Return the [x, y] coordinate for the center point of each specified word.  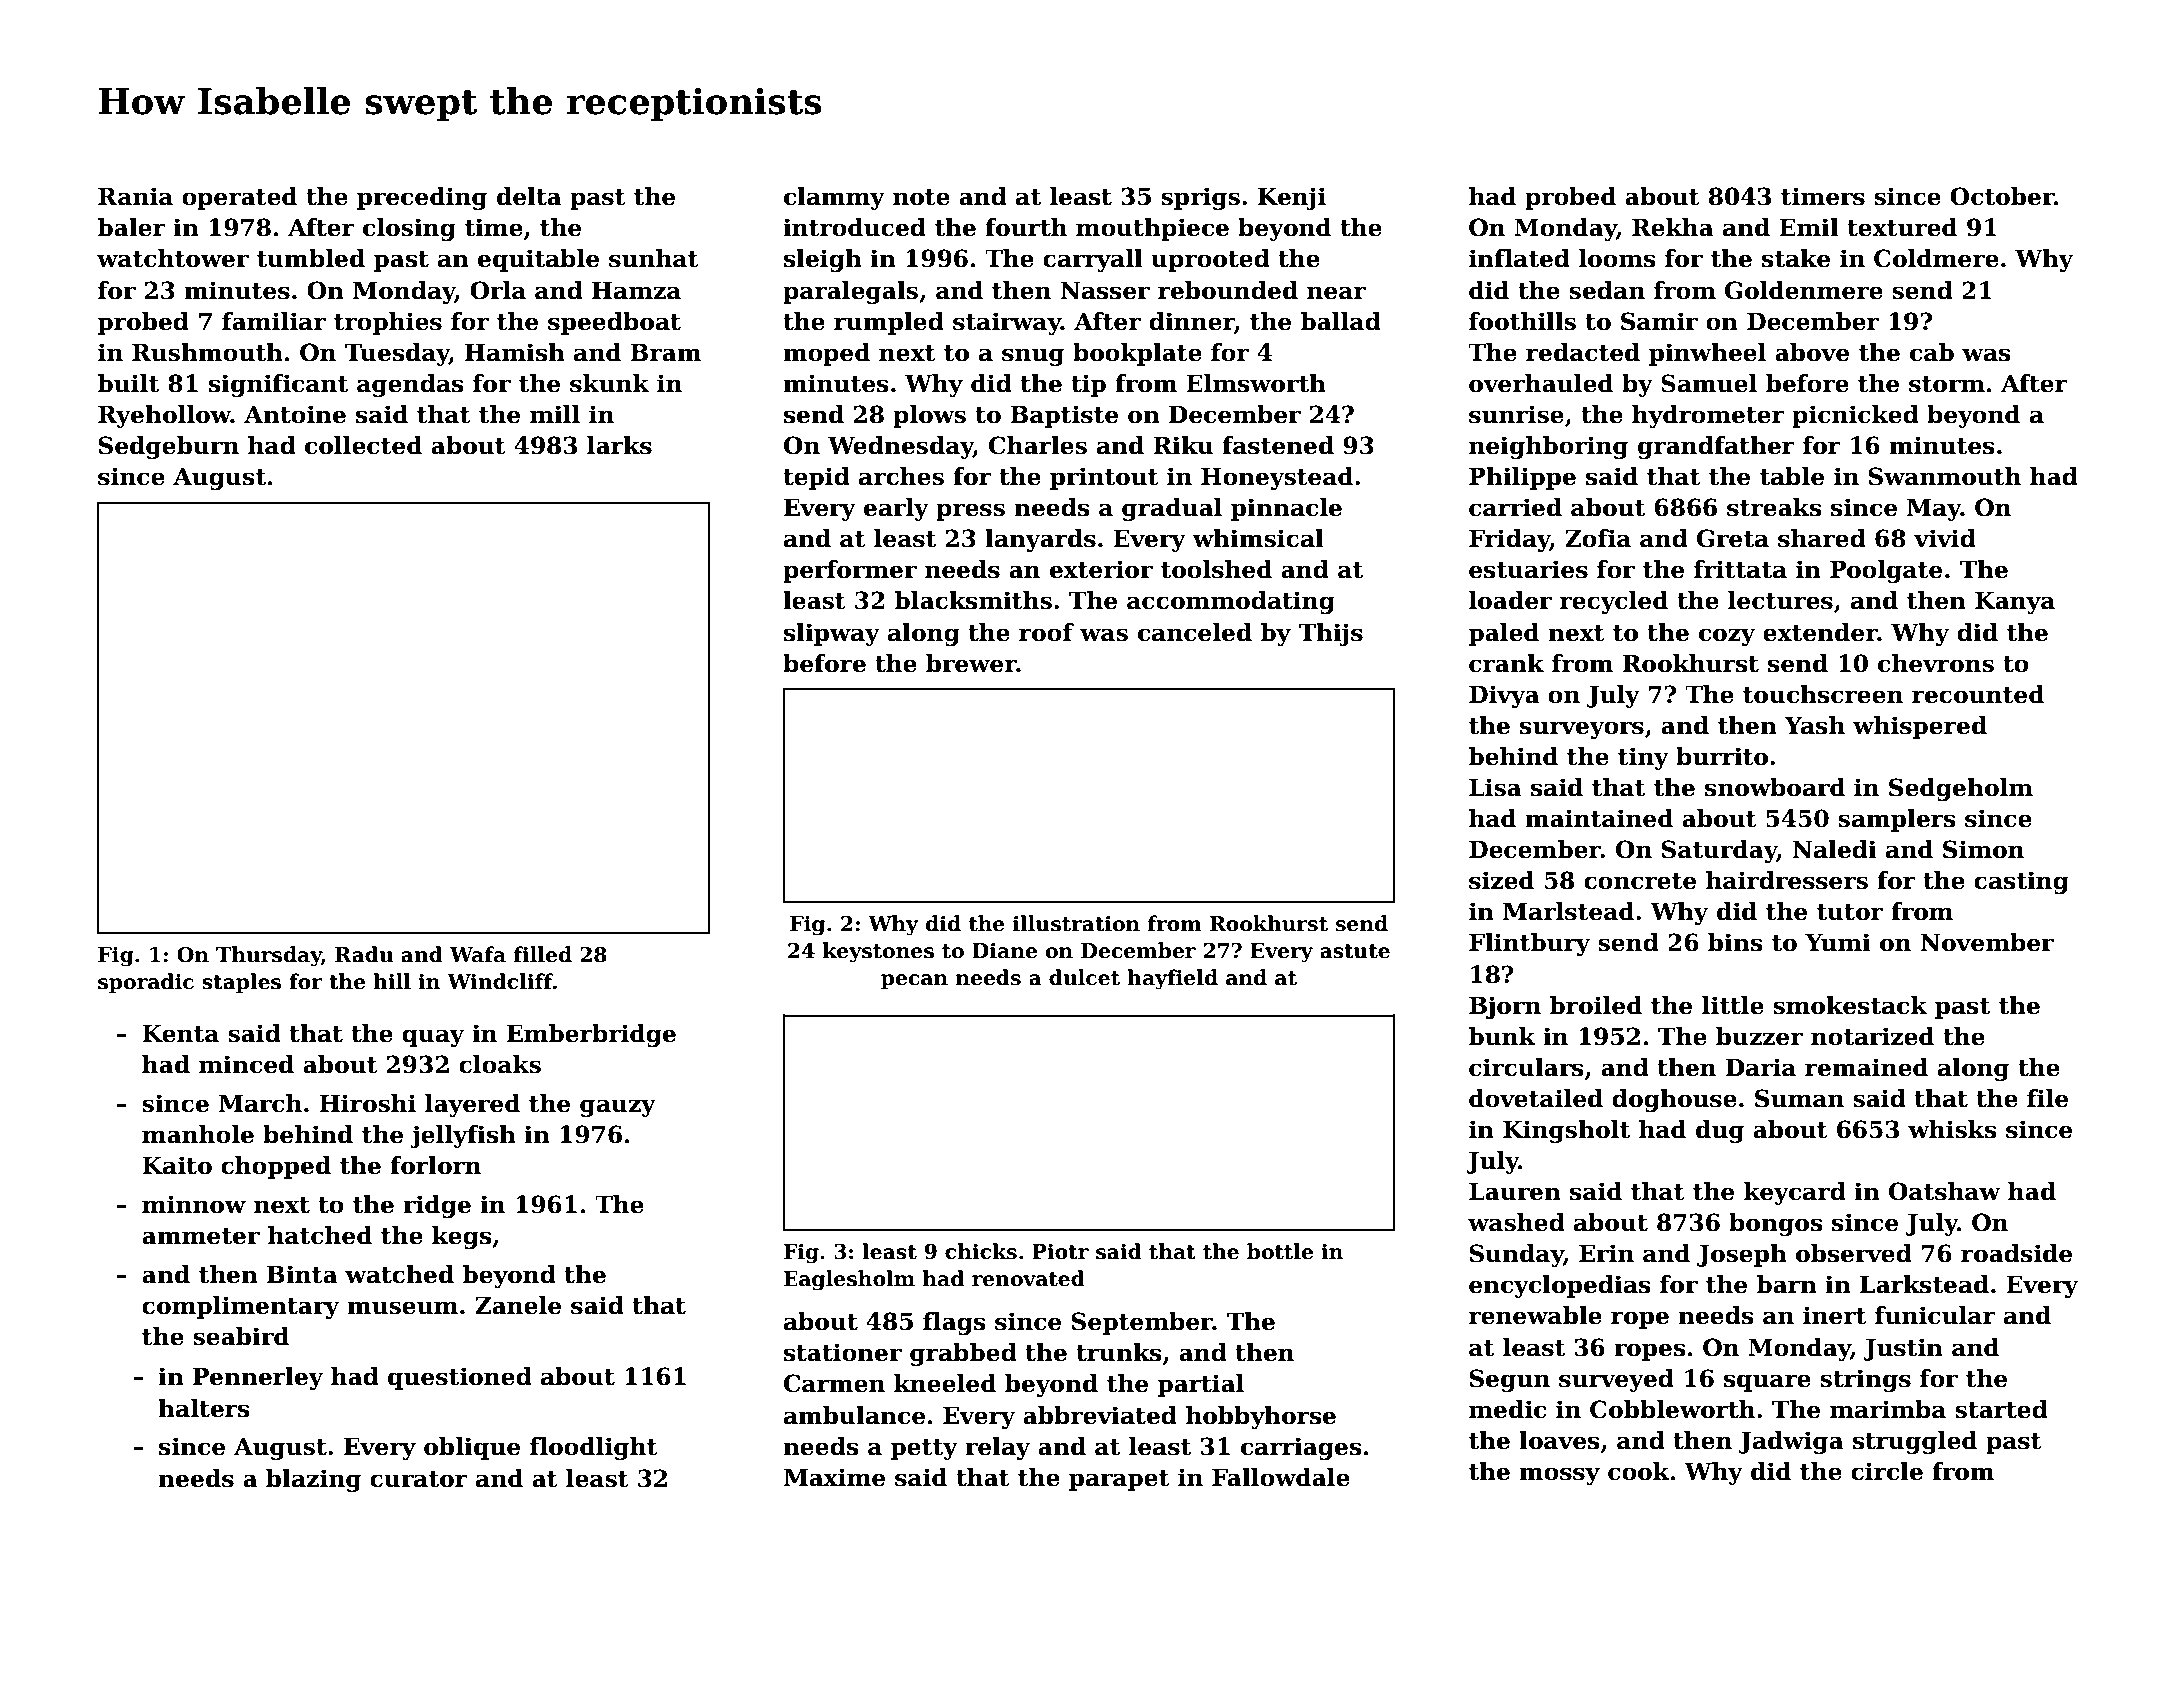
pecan [914, 981]
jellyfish [463, 1136]
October [2002, 196]
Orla [498, 290]
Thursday [269, 956]
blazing [313, 1480]
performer [850, 571]
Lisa [1495, 787]
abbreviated [1100, 1415]
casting [2021, 882]
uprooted [1210, 260]
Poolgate [1886, 571]
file [2047, 1098]
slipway [832, 634]
